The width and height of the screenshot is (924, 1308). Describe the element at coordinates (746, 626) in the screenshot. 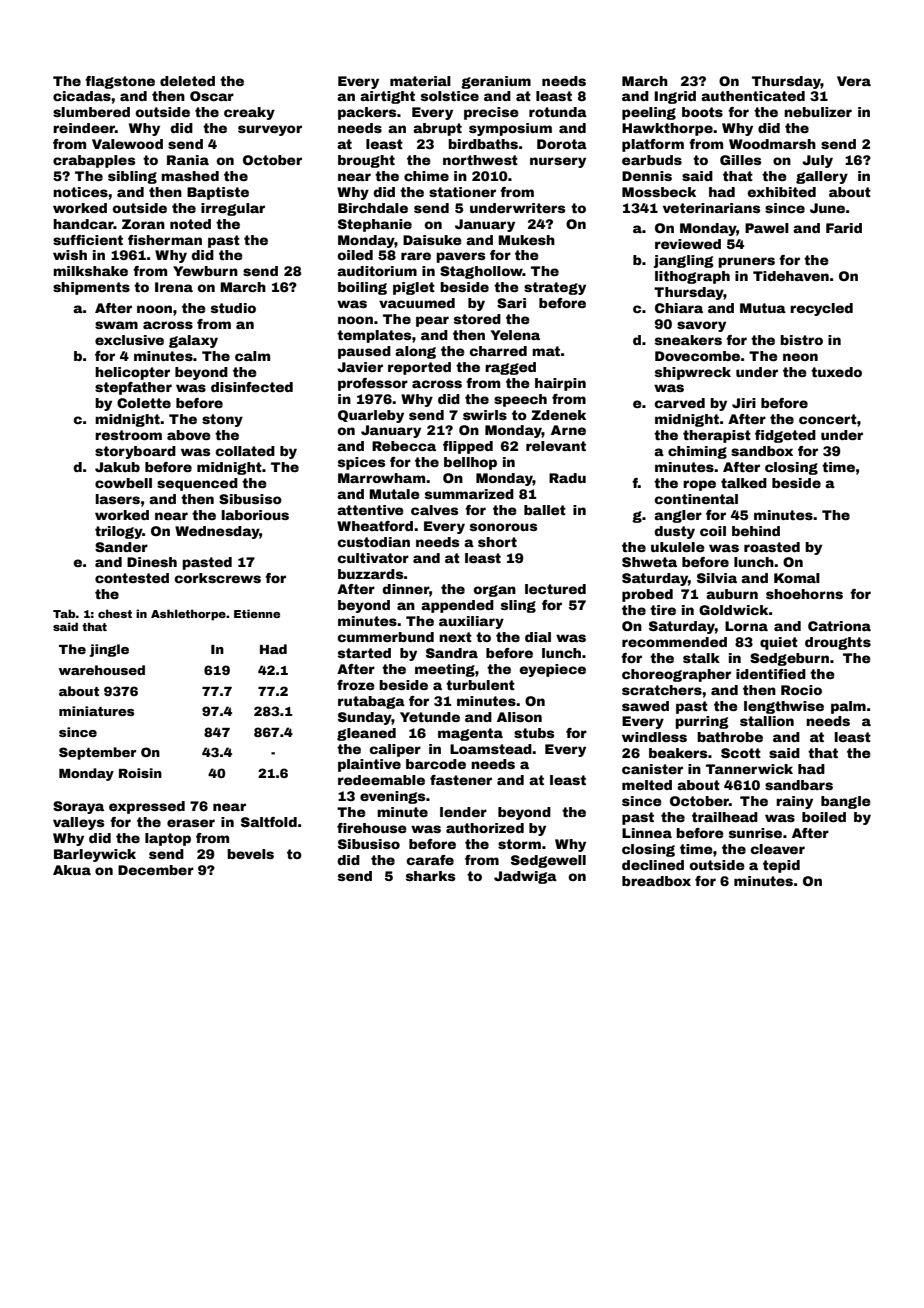

I see `Lorna` at that location.
